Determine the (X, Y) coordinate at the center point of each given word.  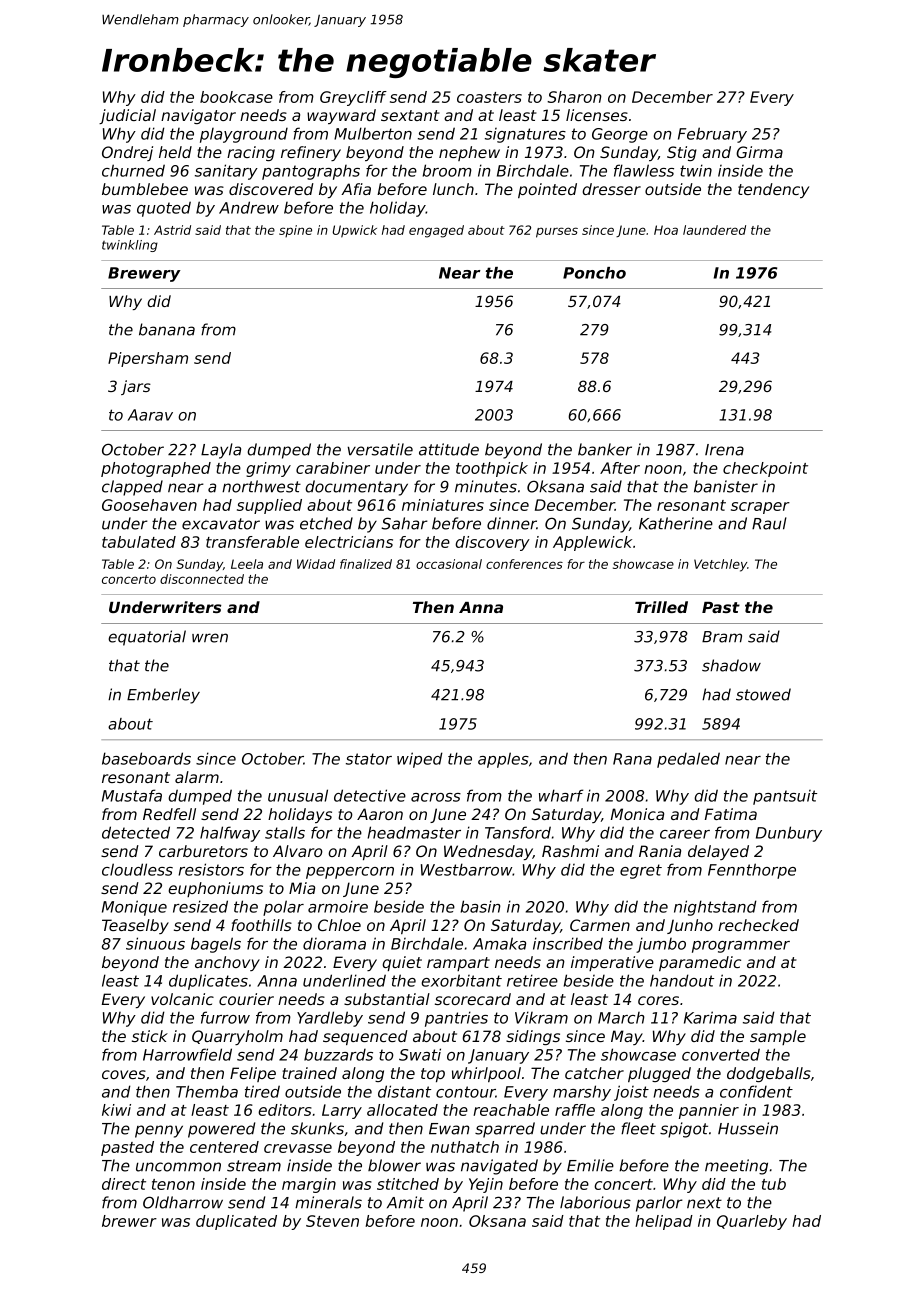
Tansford (518, 832)
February (712, 135)
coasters (489, 97)
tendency (773, 190)
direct (124, 1184)
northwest (261, 486)
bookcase (236, 97)
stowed (763, 694)
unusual (298, 795)
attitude (449, 449)
